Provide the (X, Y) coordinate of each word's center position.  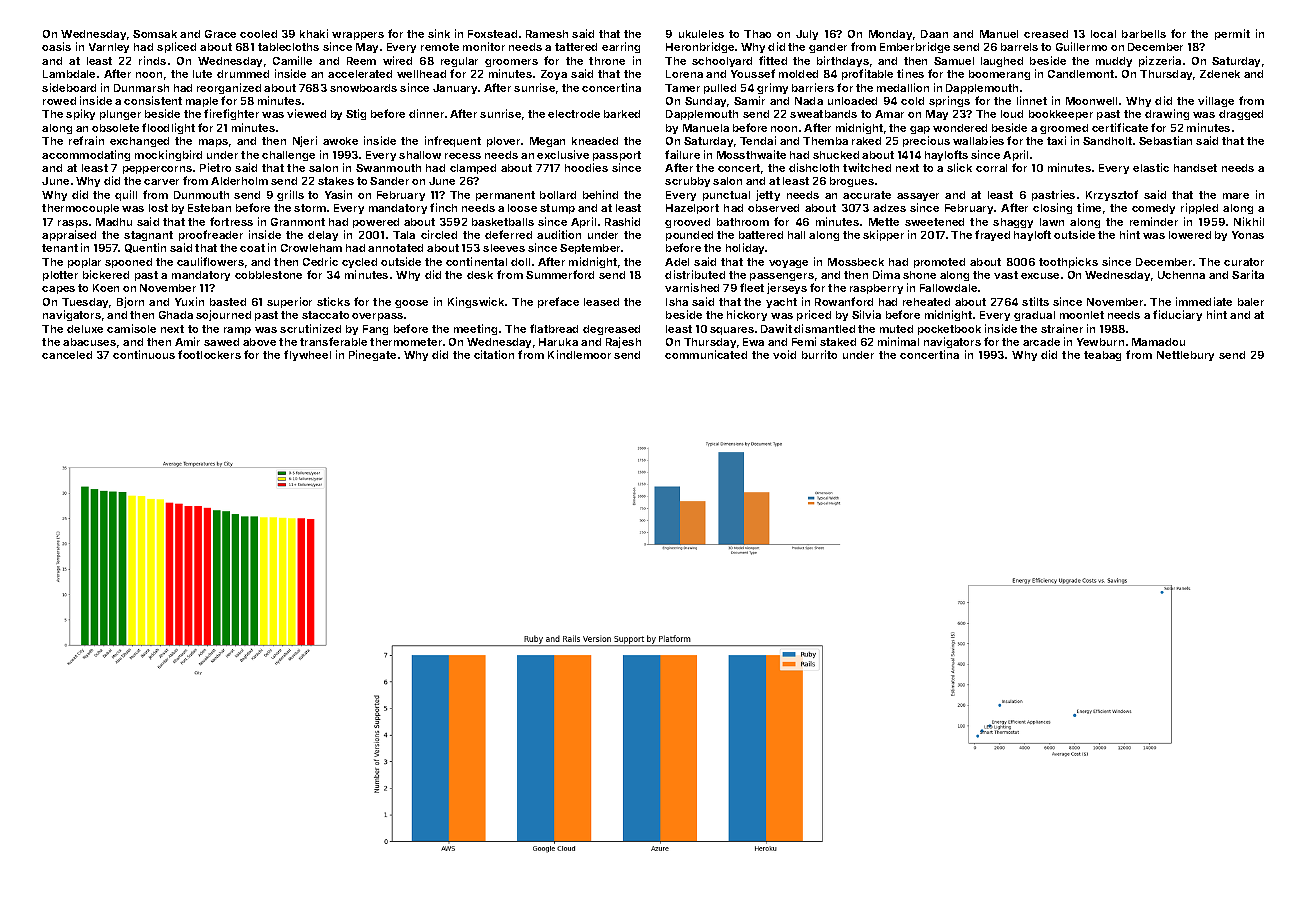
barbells (1144, 34)
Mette (884, 222)
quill (126, 195)
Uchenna (1181, 275)
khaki (314, 33)
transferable (333, 341)
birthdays (843, 61)
